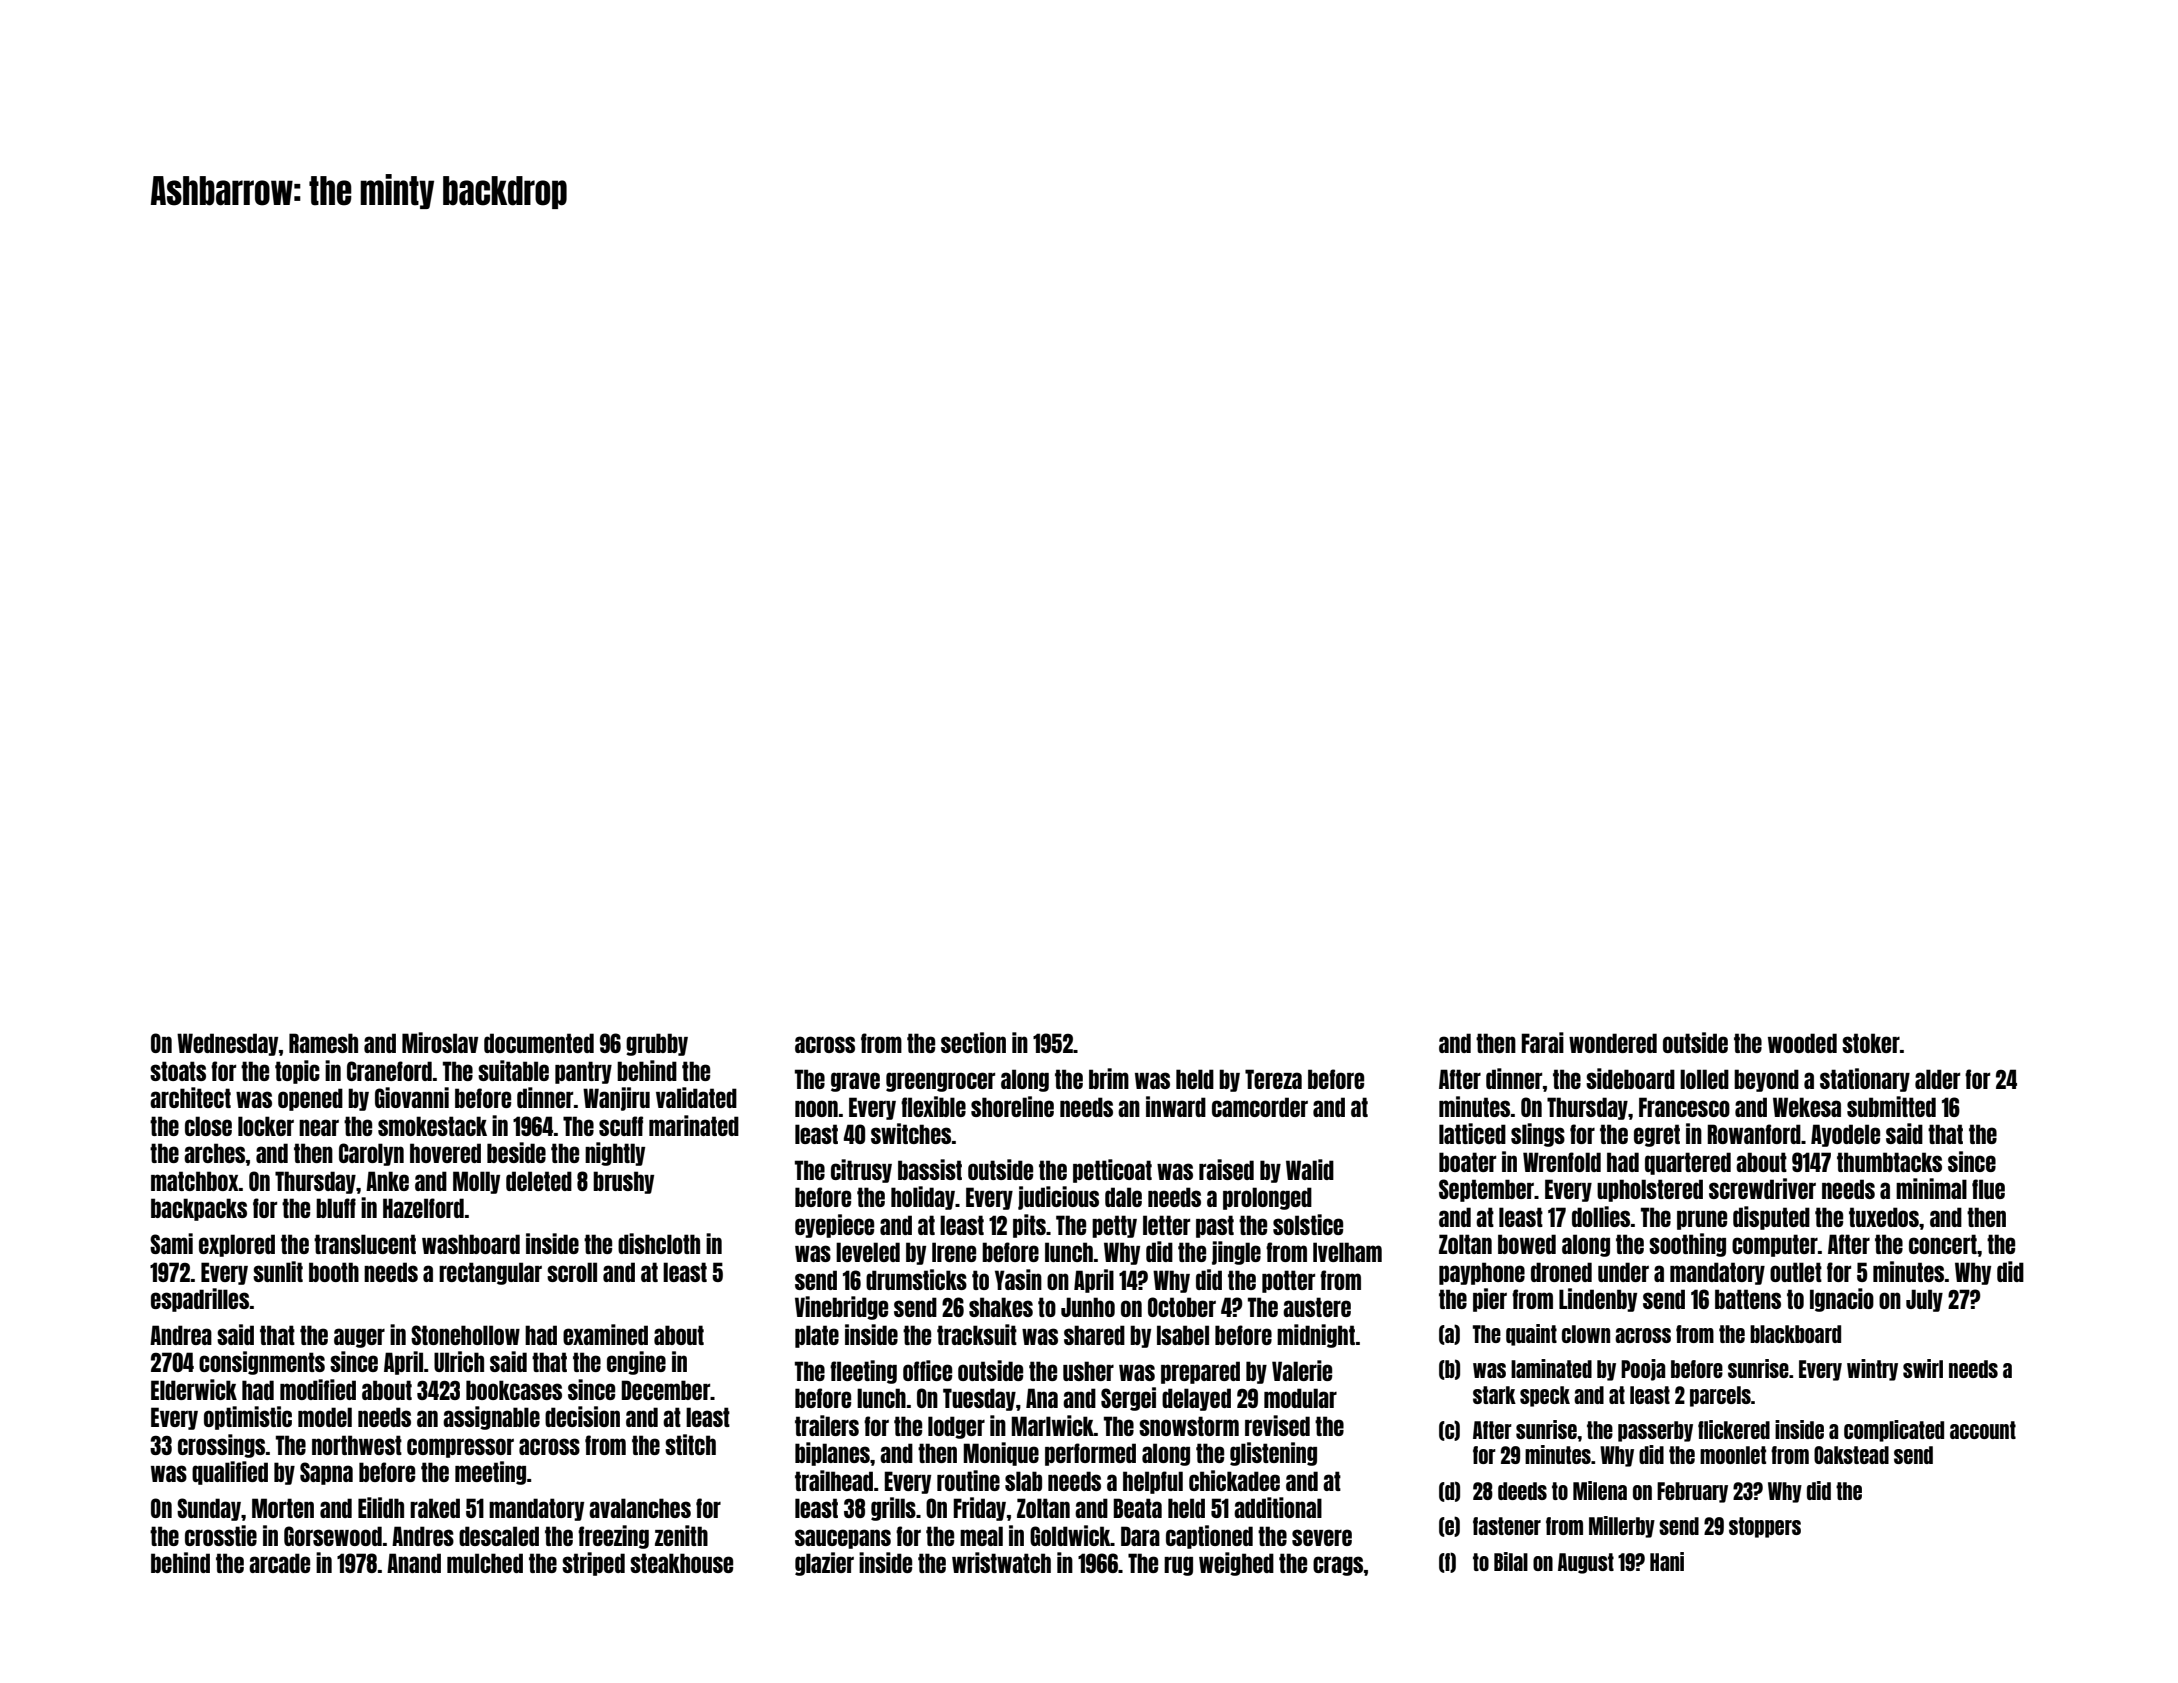 This page has width=2178, height=1683. I want to click on section, so click(973, 1042).
